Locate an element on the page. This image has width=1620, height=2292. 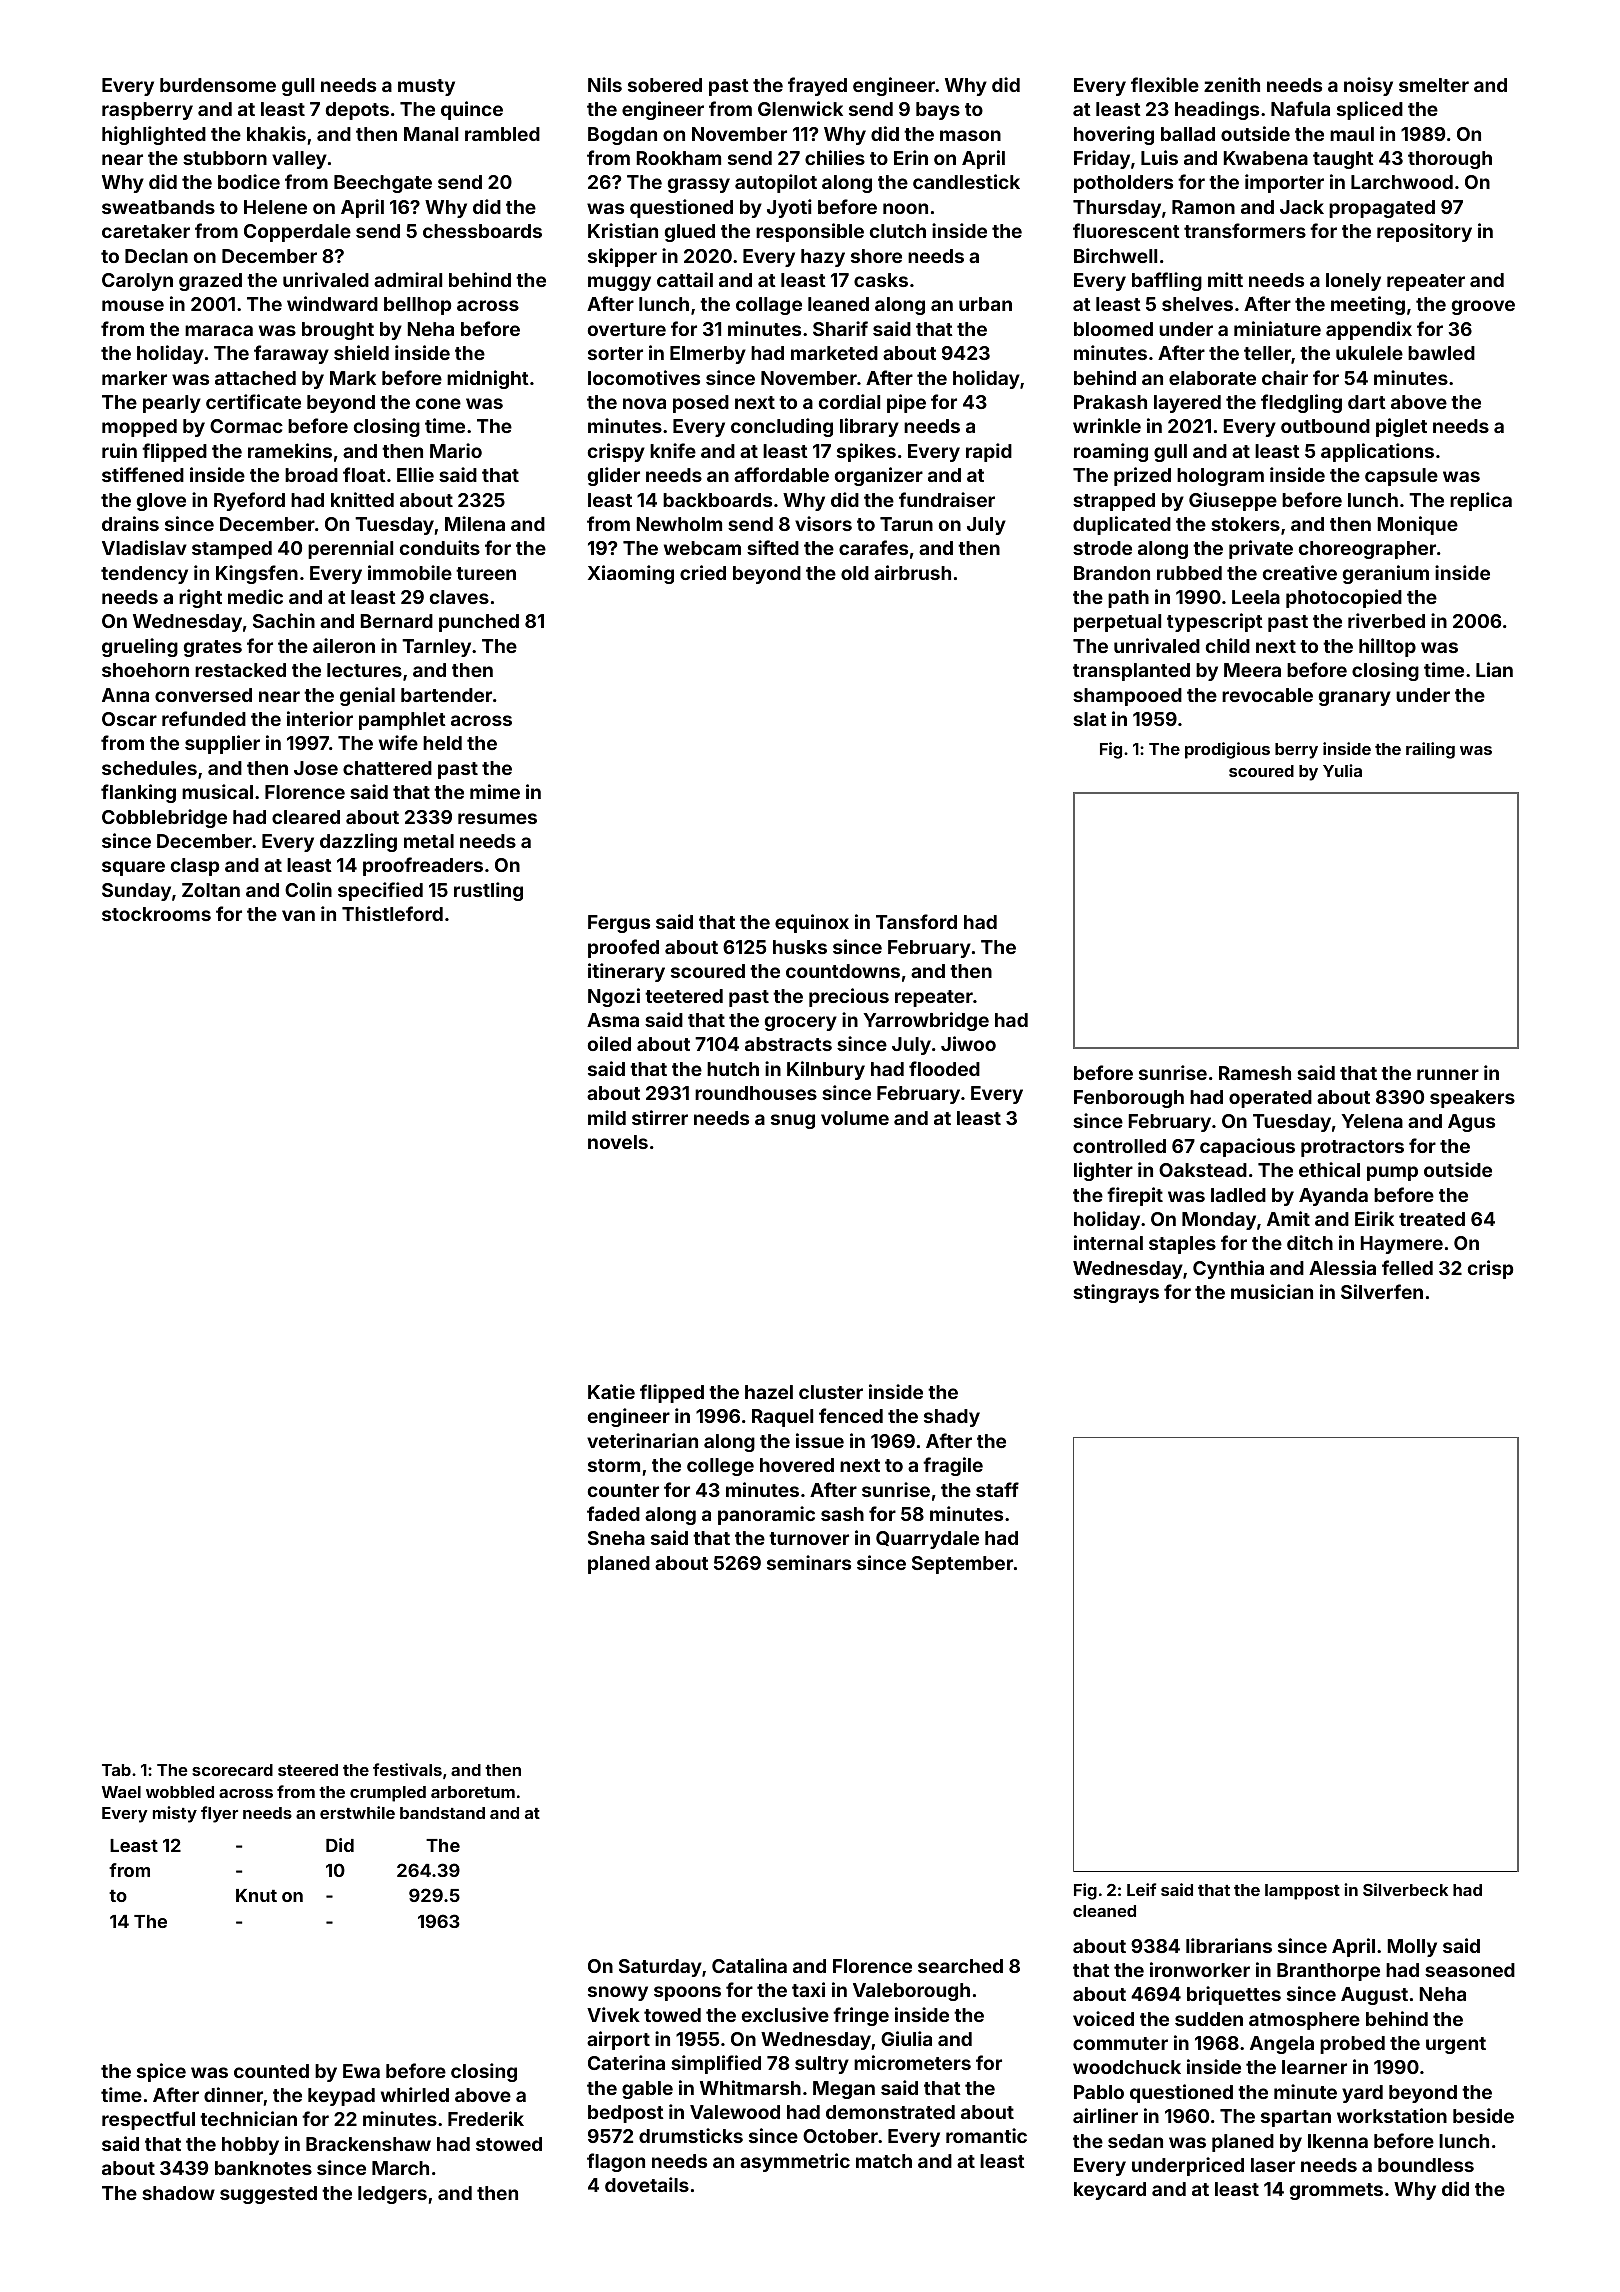
shady is located at coordinates (952, 1418).
